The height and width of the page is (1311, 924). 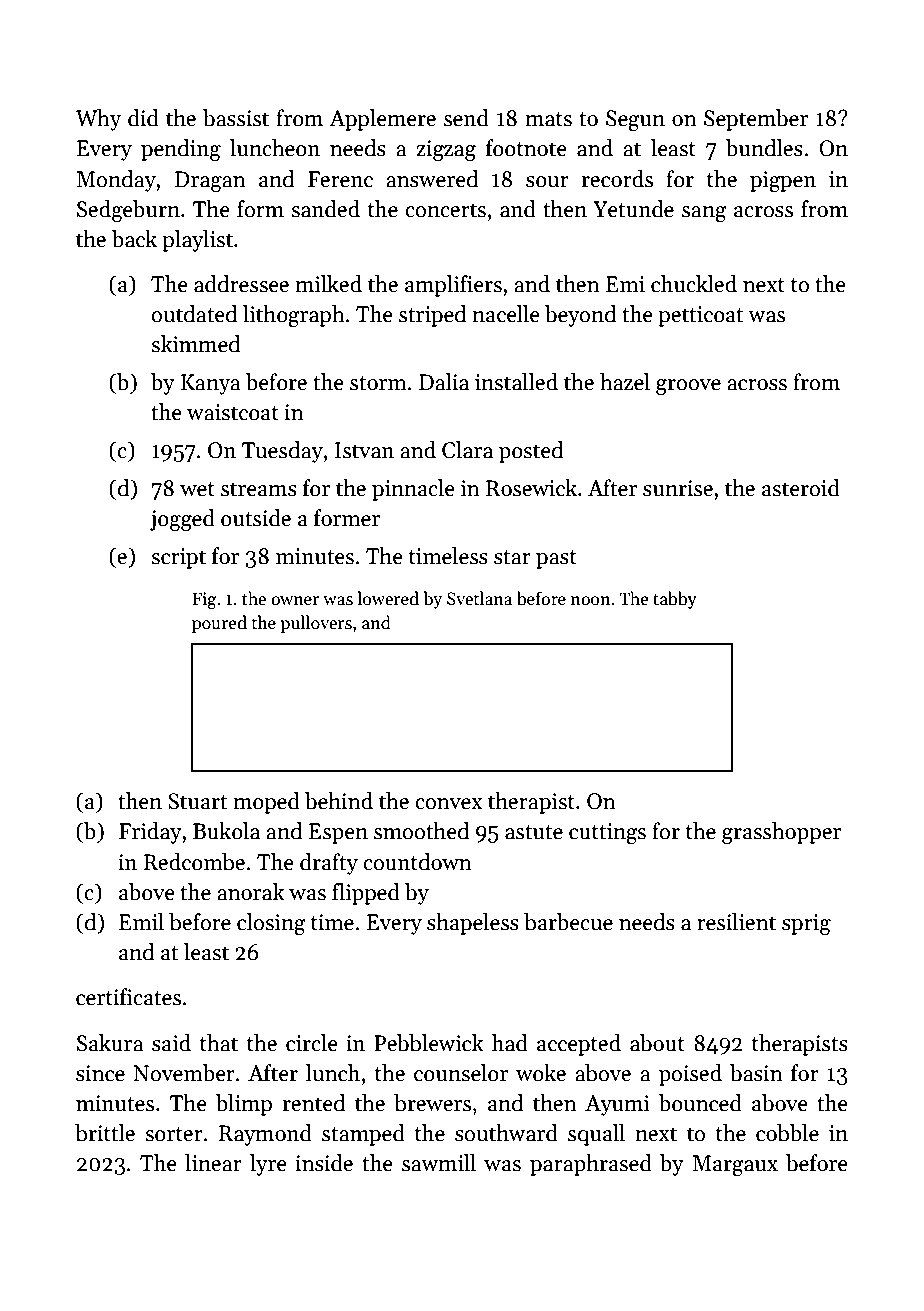 I want to click on Pebblewick, so click(x=429, y=1043).
